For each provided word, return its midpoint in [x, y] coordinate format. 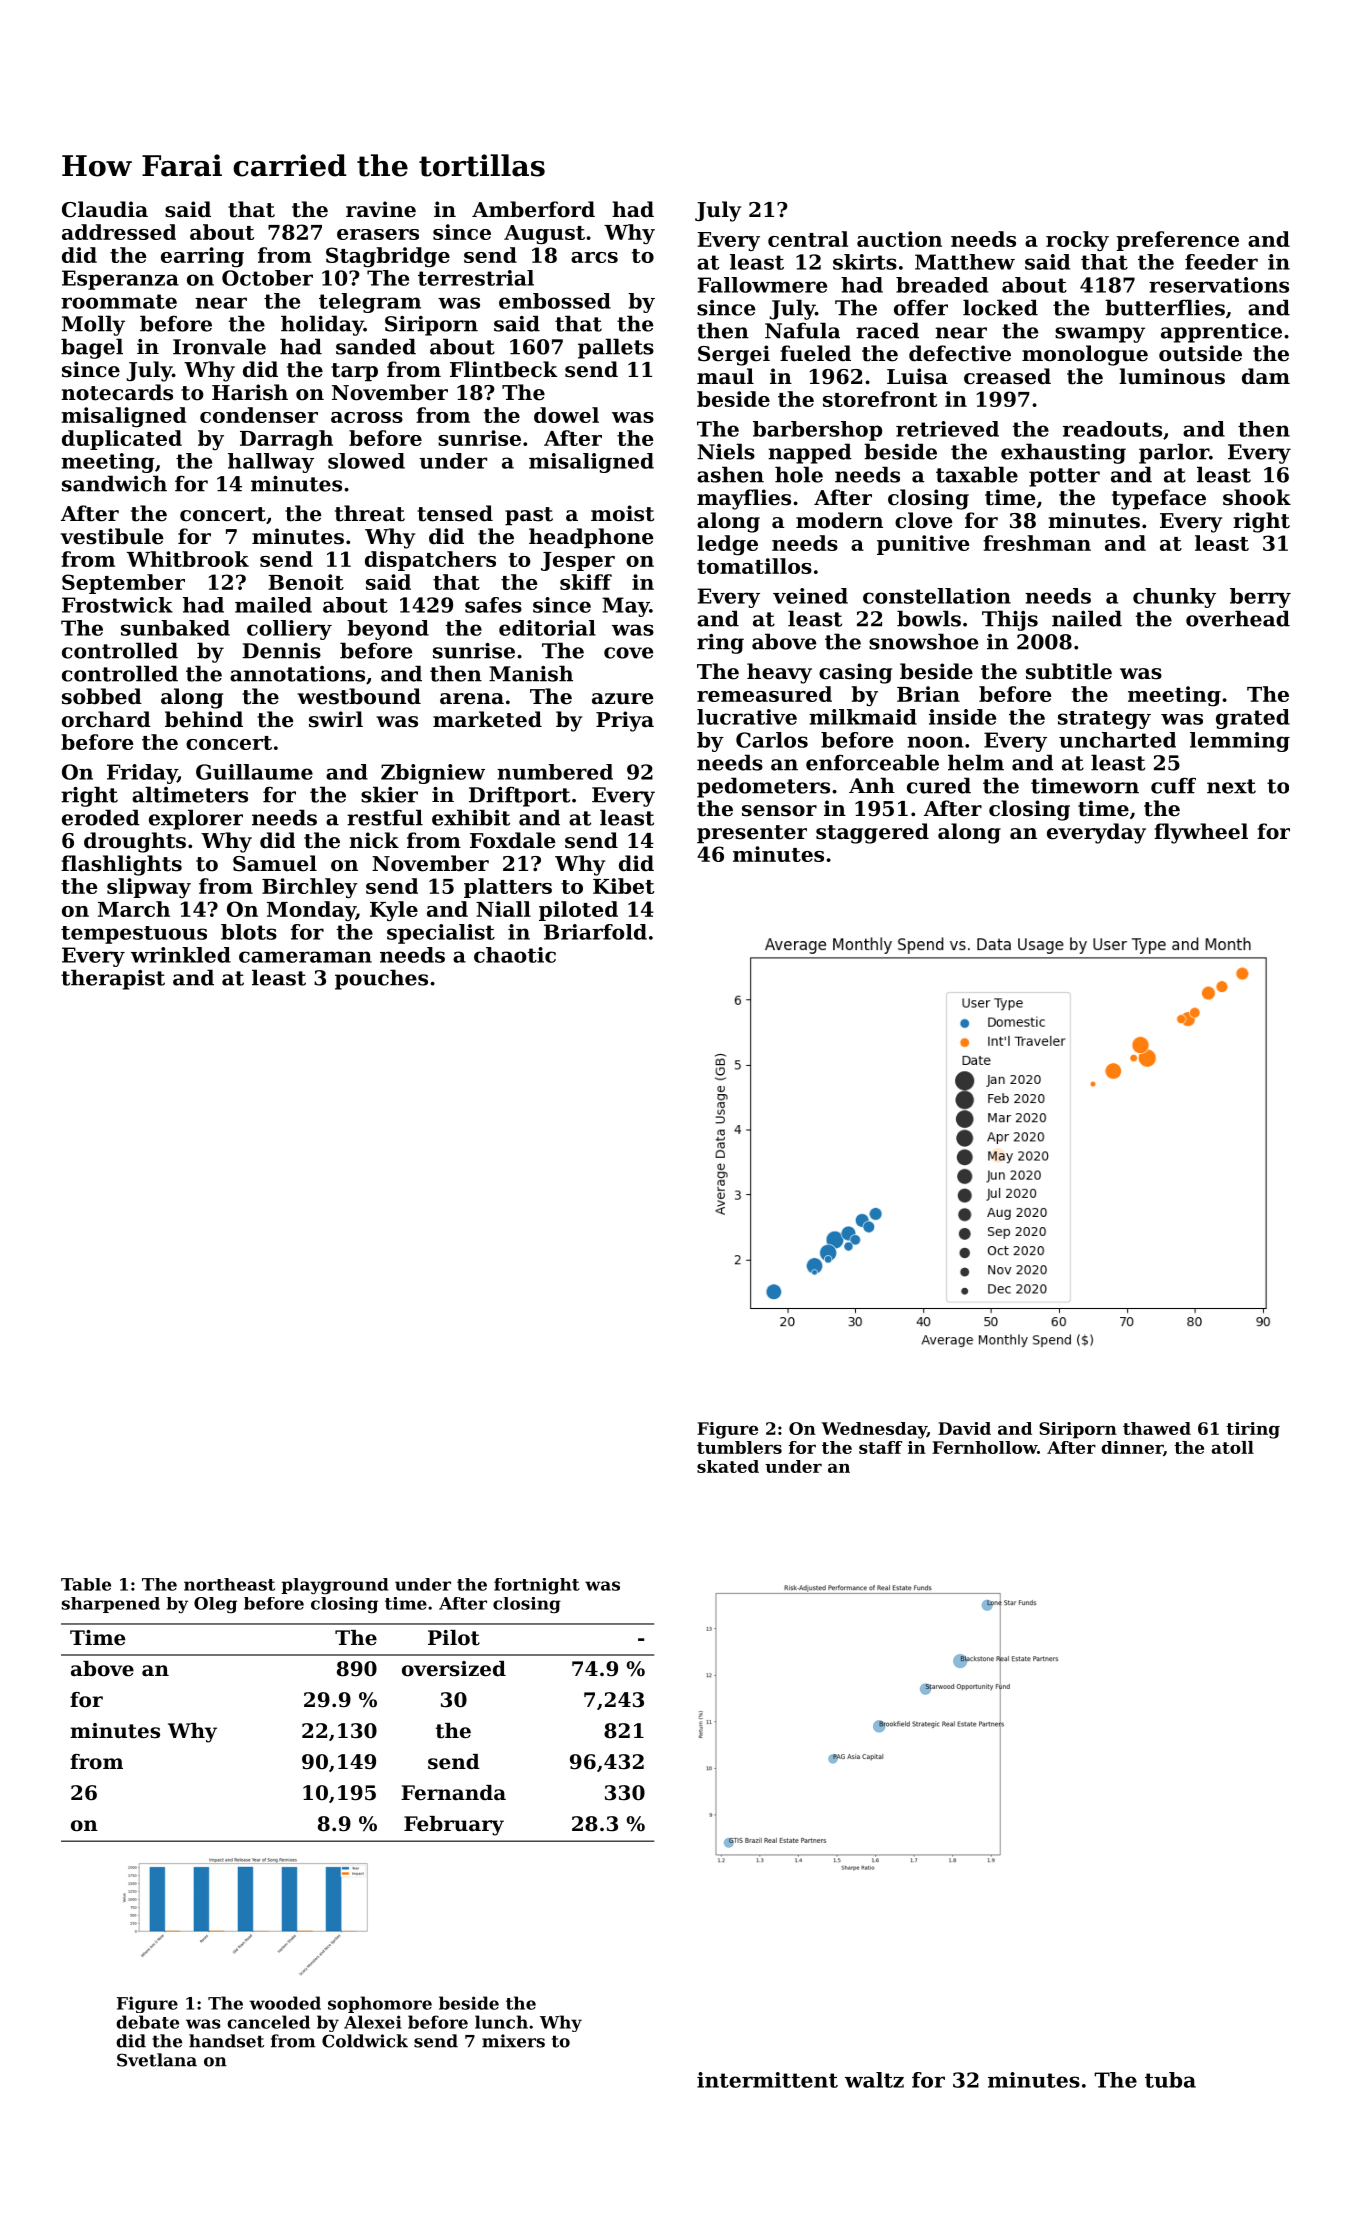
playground [334, 1586]
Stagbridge [388, 257]
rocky [1077, 241]
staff [880, 1447]
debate [147, 2022]
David [964, 1428]
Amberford [533, 209]
